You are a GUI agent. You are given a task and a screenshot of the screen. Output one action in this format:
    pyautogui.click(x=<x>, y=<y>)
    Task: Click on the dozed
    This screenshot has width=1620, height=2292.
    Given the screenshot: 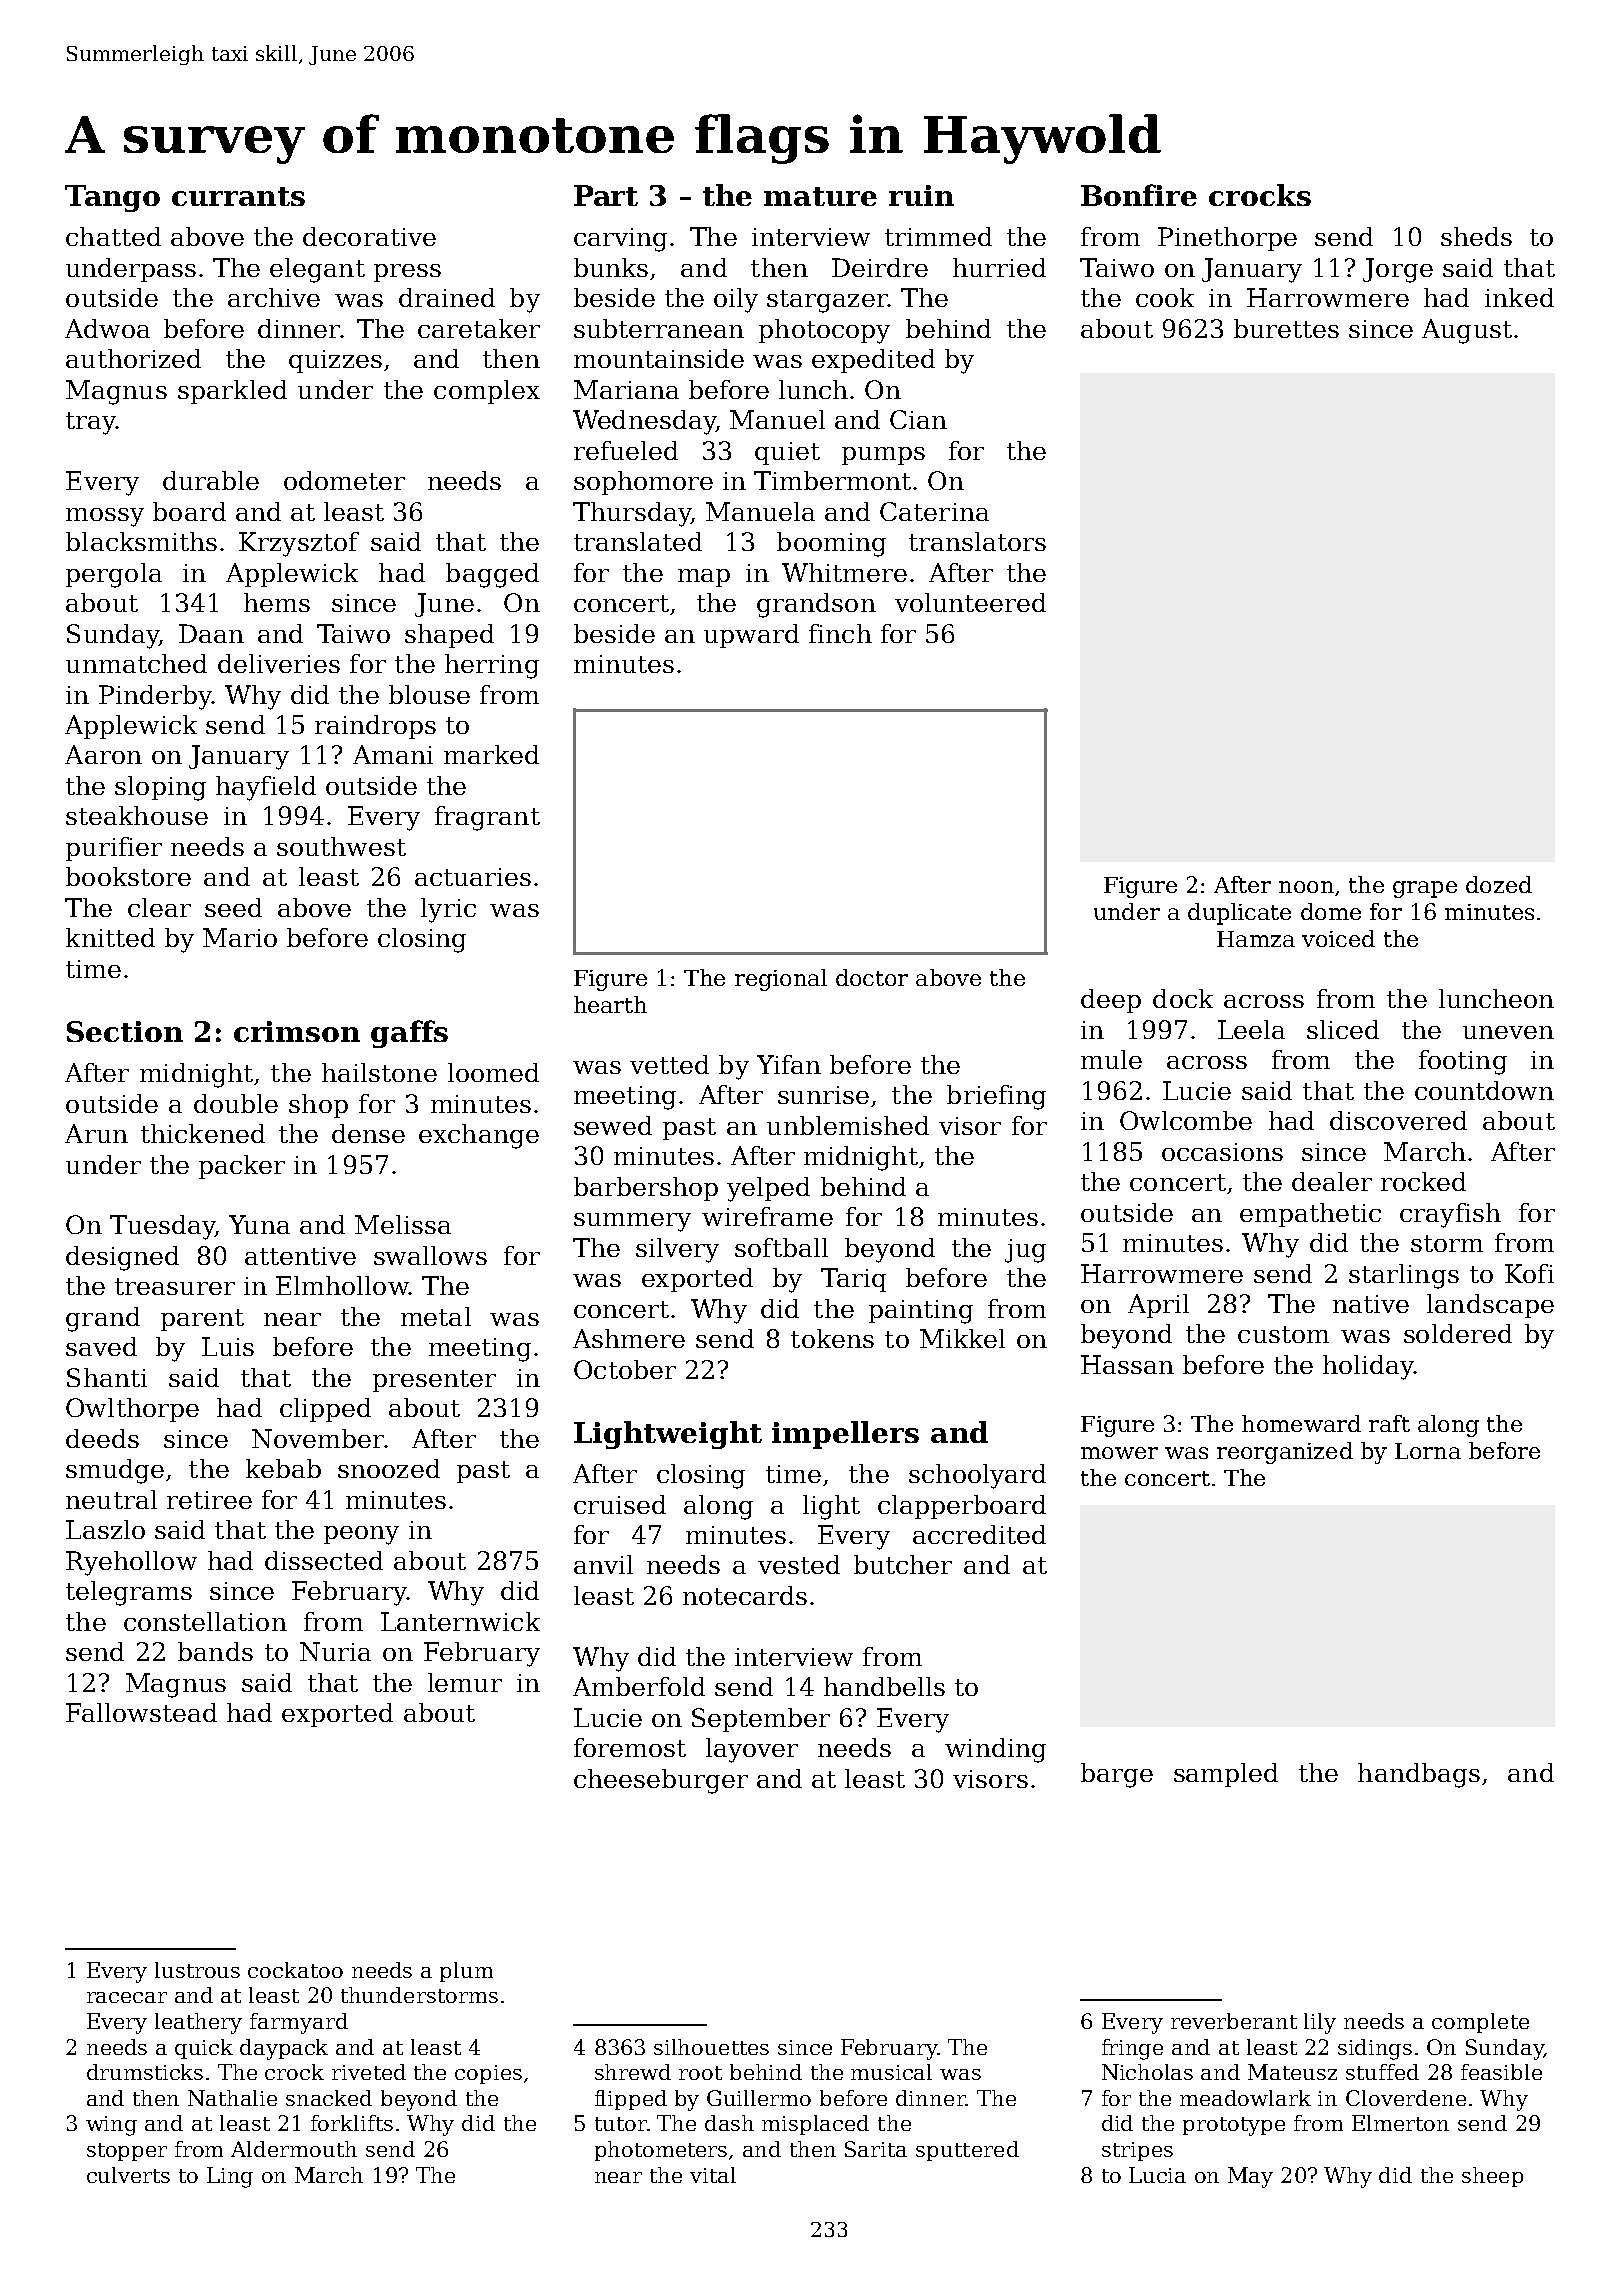 What is the action you would take?
    pyautogui.click(x=1499, y=884)
